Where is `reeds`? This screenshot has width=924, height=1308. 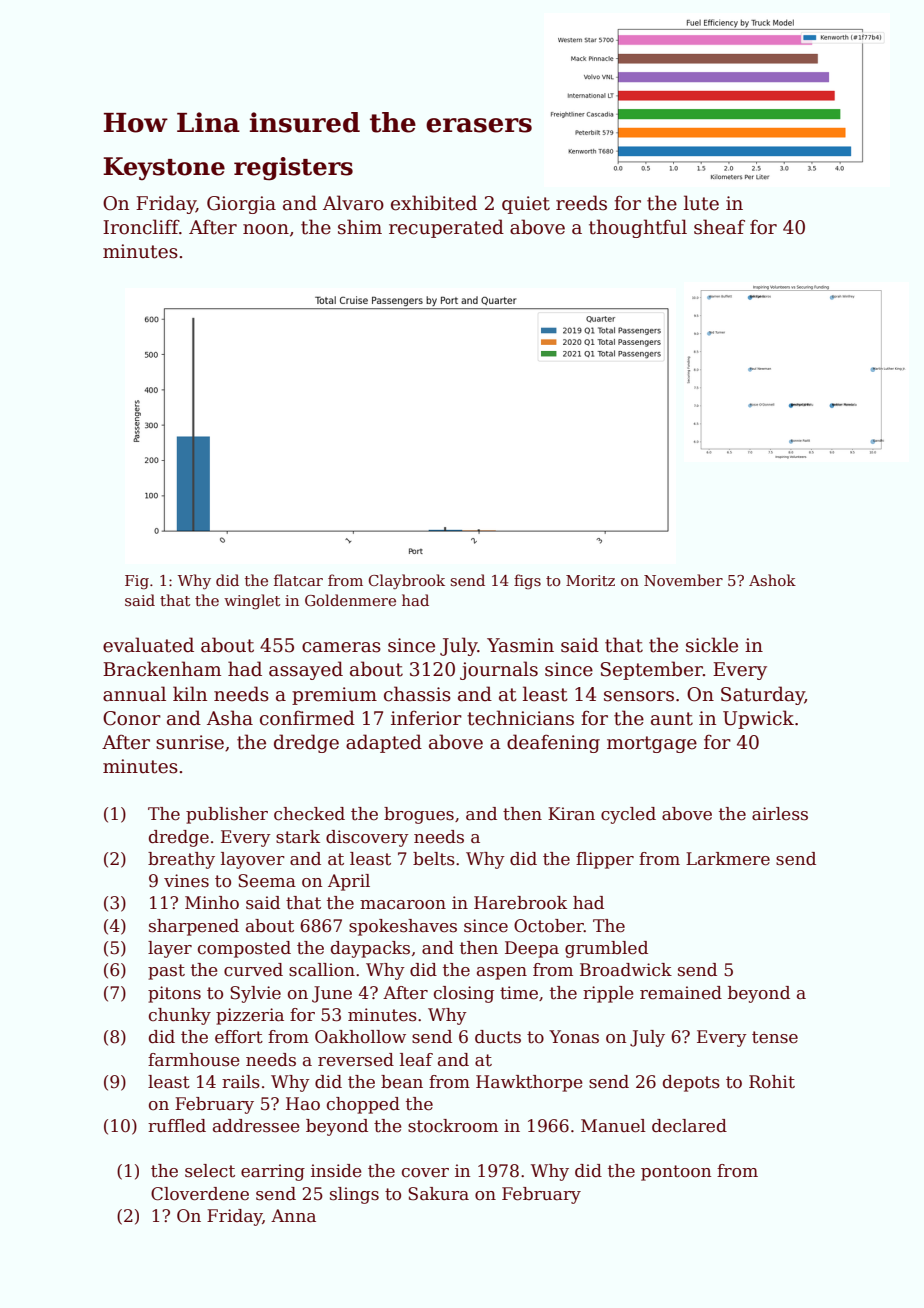 reeds is located at coordinates (581, 203).
